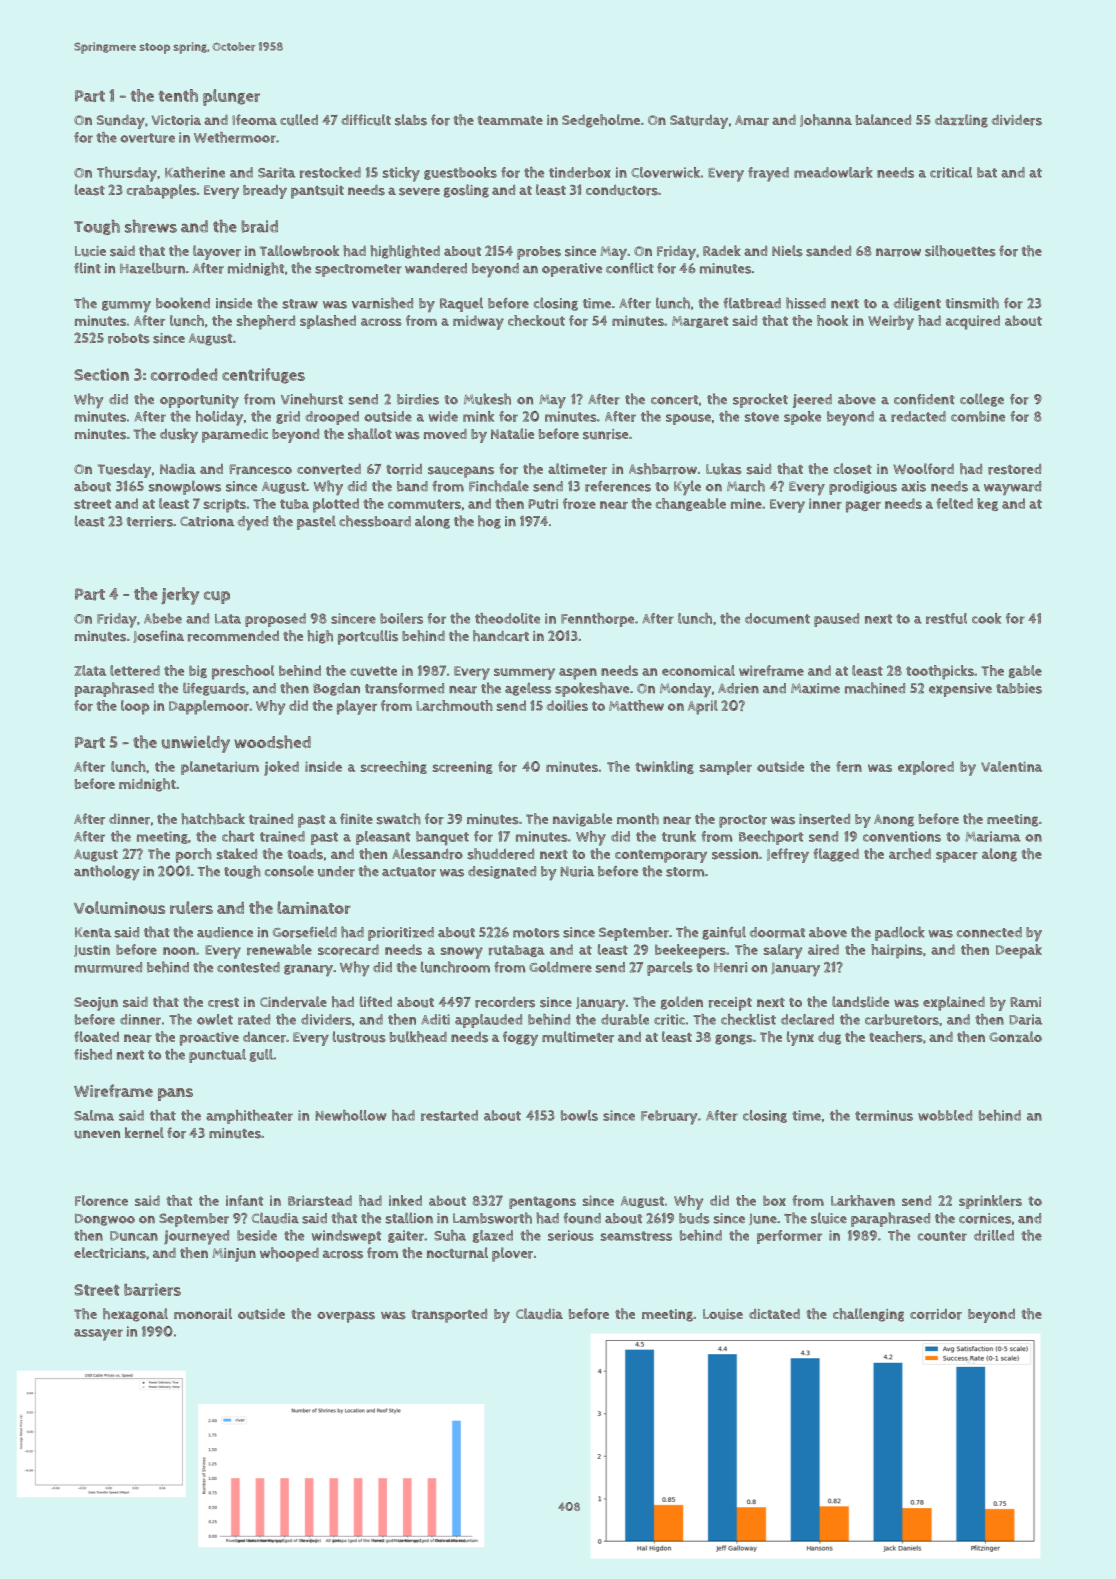 The height and width of the image is (1579, 1116). Describe the element at coordinates (394, 767) in the image. I see `screeching` at that location.
